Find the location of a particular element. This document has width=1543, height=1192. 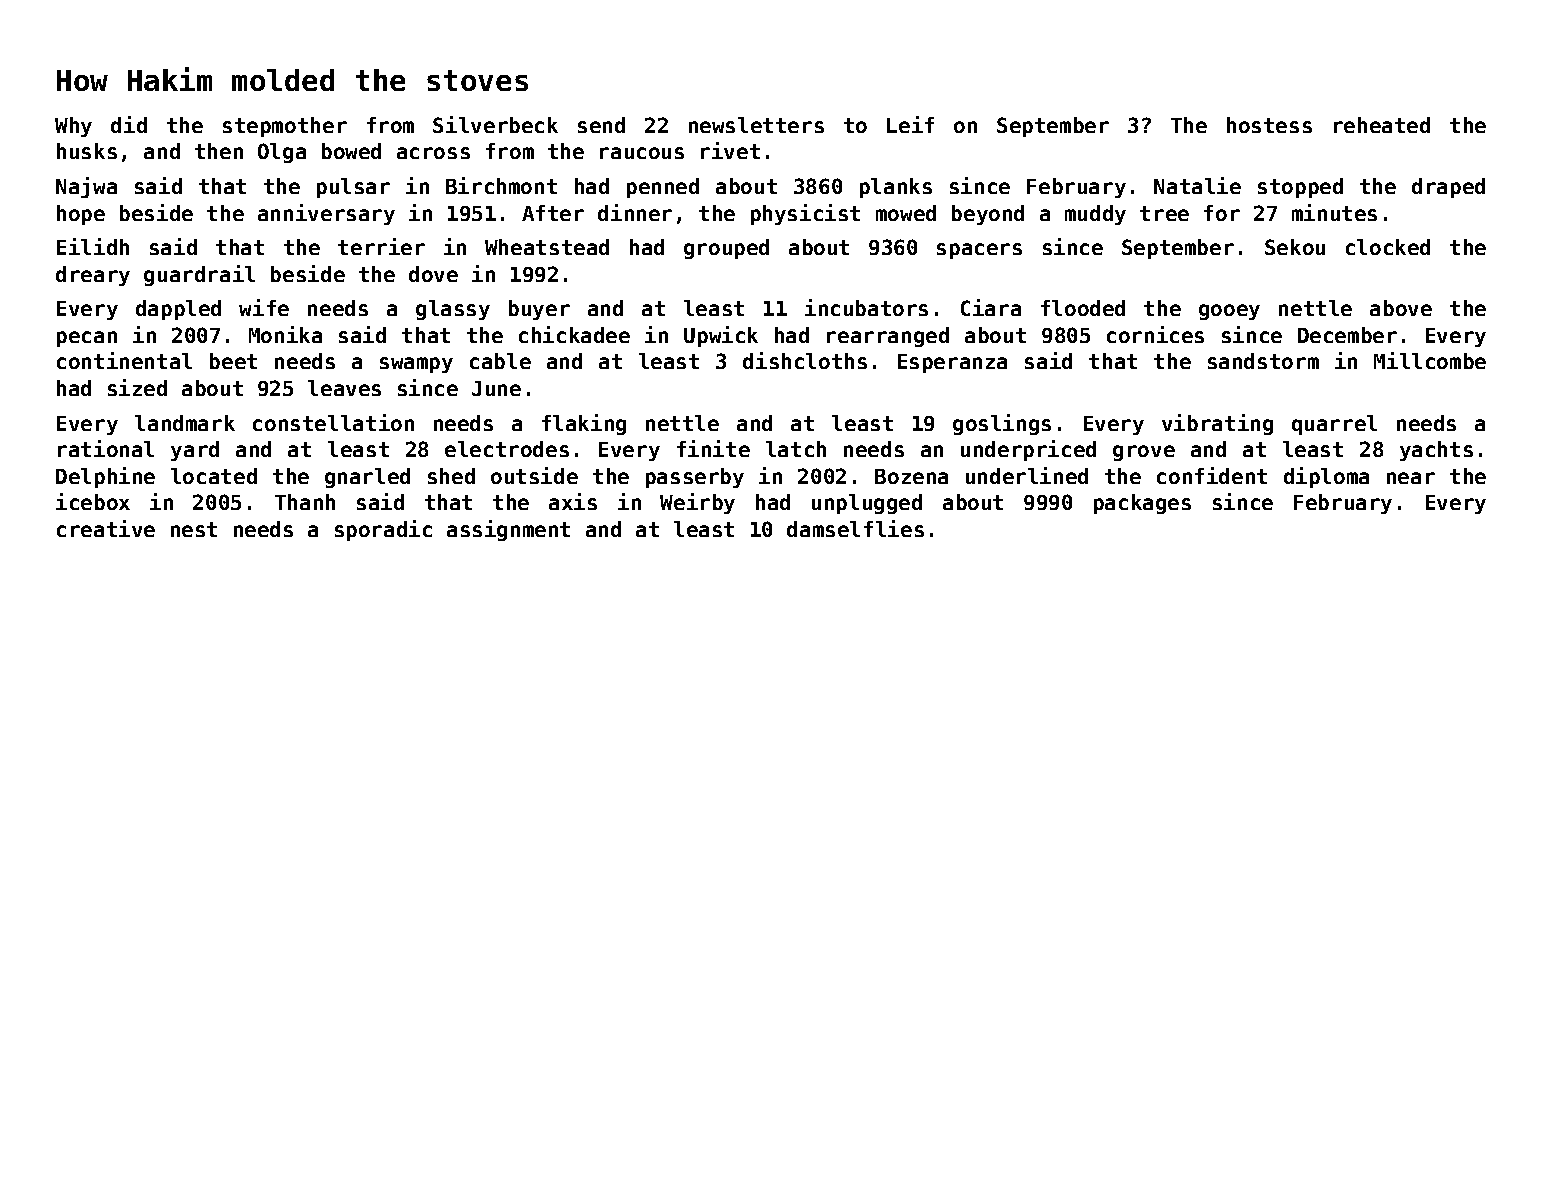

sporadic is located at coordinates (383, 530).
